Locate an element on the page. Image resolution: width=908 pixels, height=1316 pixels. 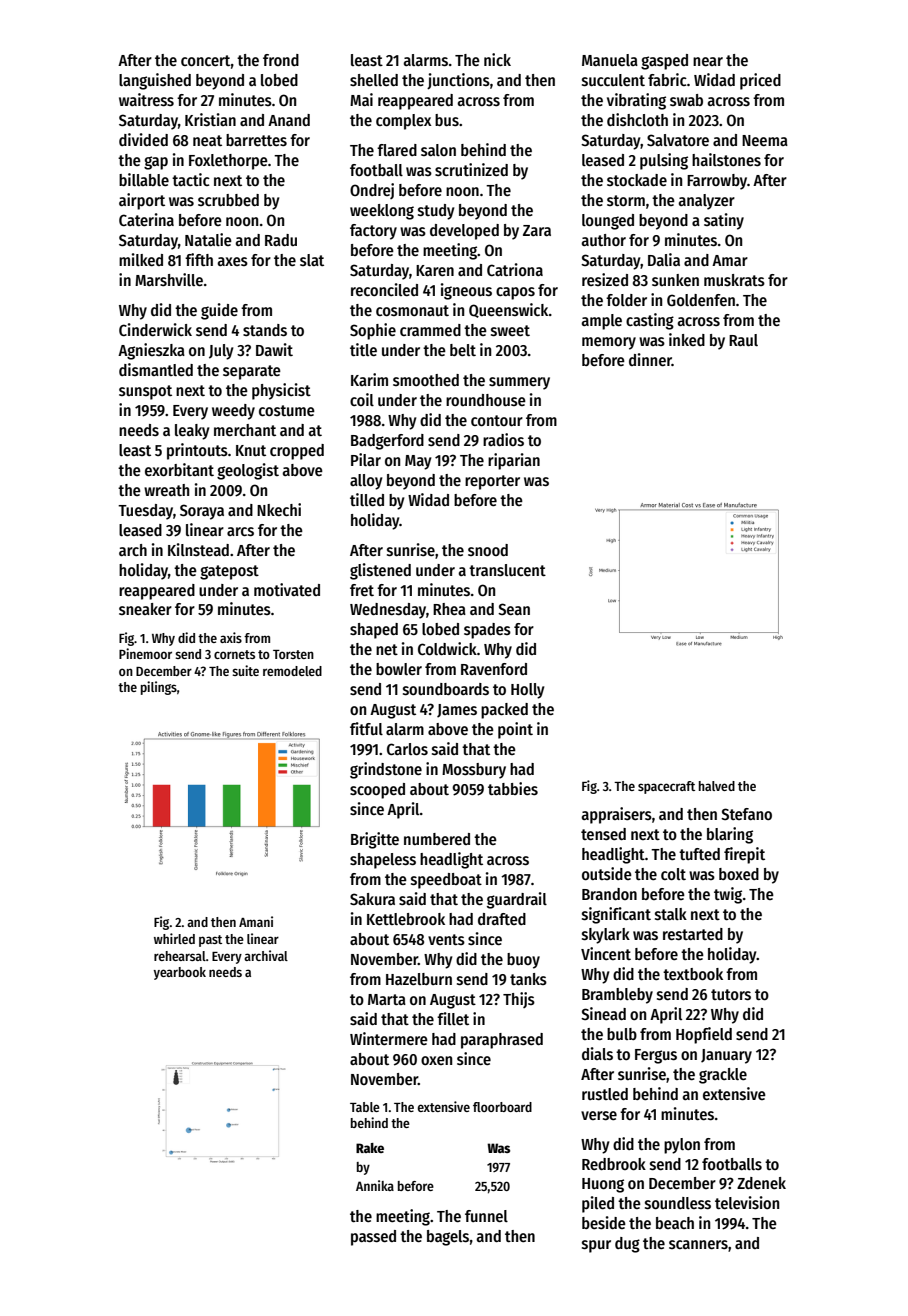
Fergus is located at coordinates (656, 1056).
